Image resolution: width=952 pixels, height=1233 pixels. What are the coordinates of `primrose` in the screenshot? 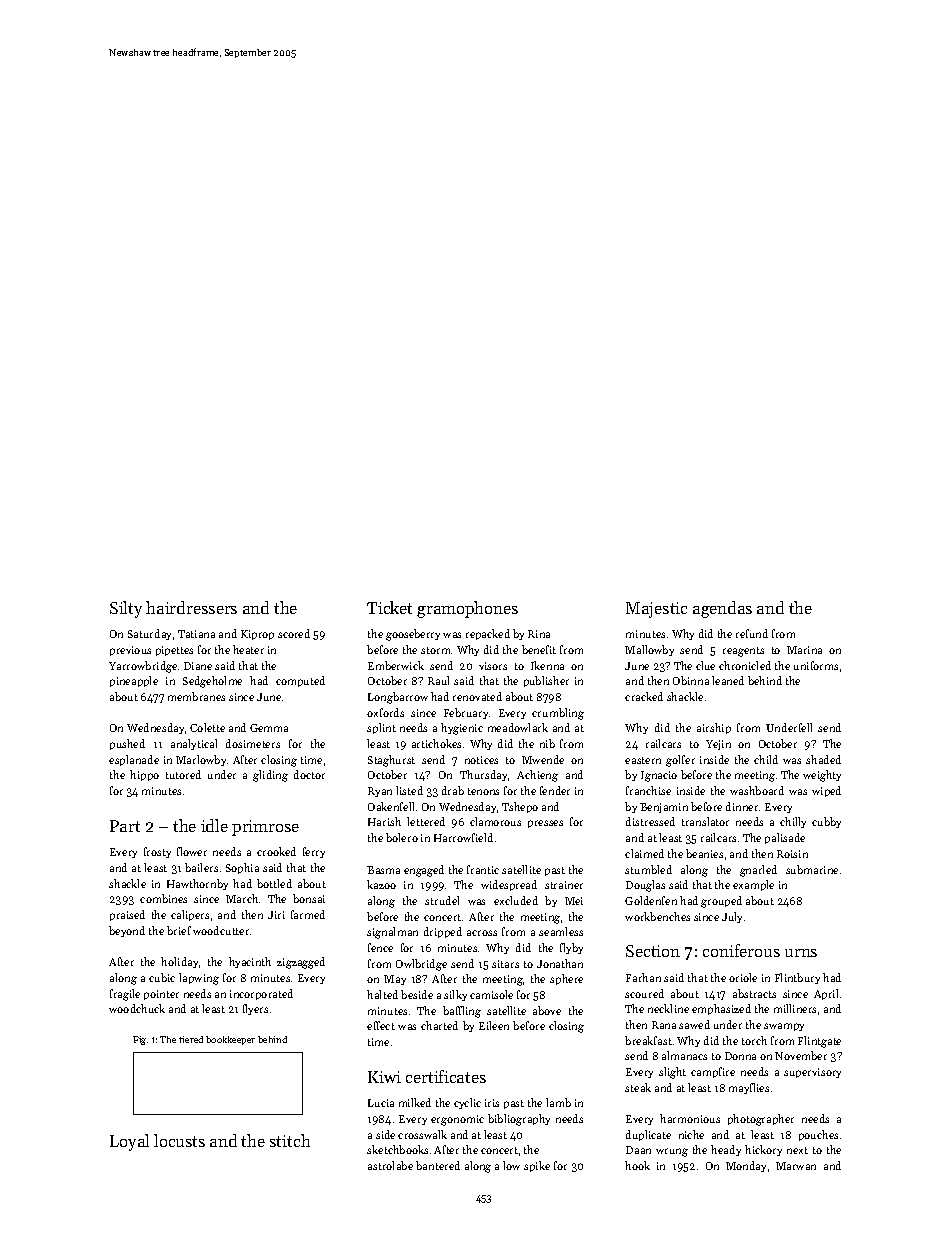 It's located at (265, 828).
